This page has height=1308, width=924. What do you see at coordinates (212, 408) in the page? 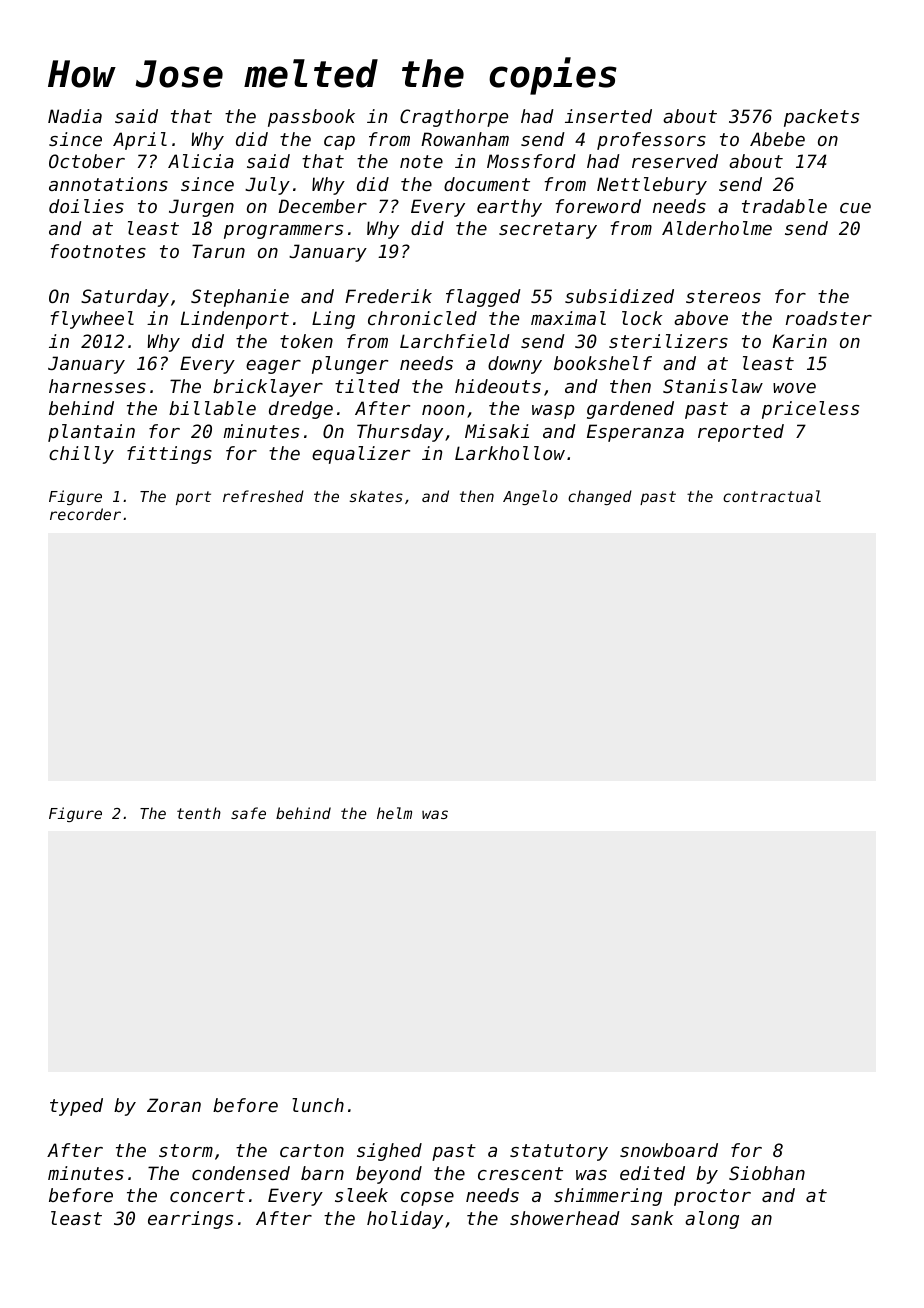
I see `billable` at bounding box center [212, 408].
